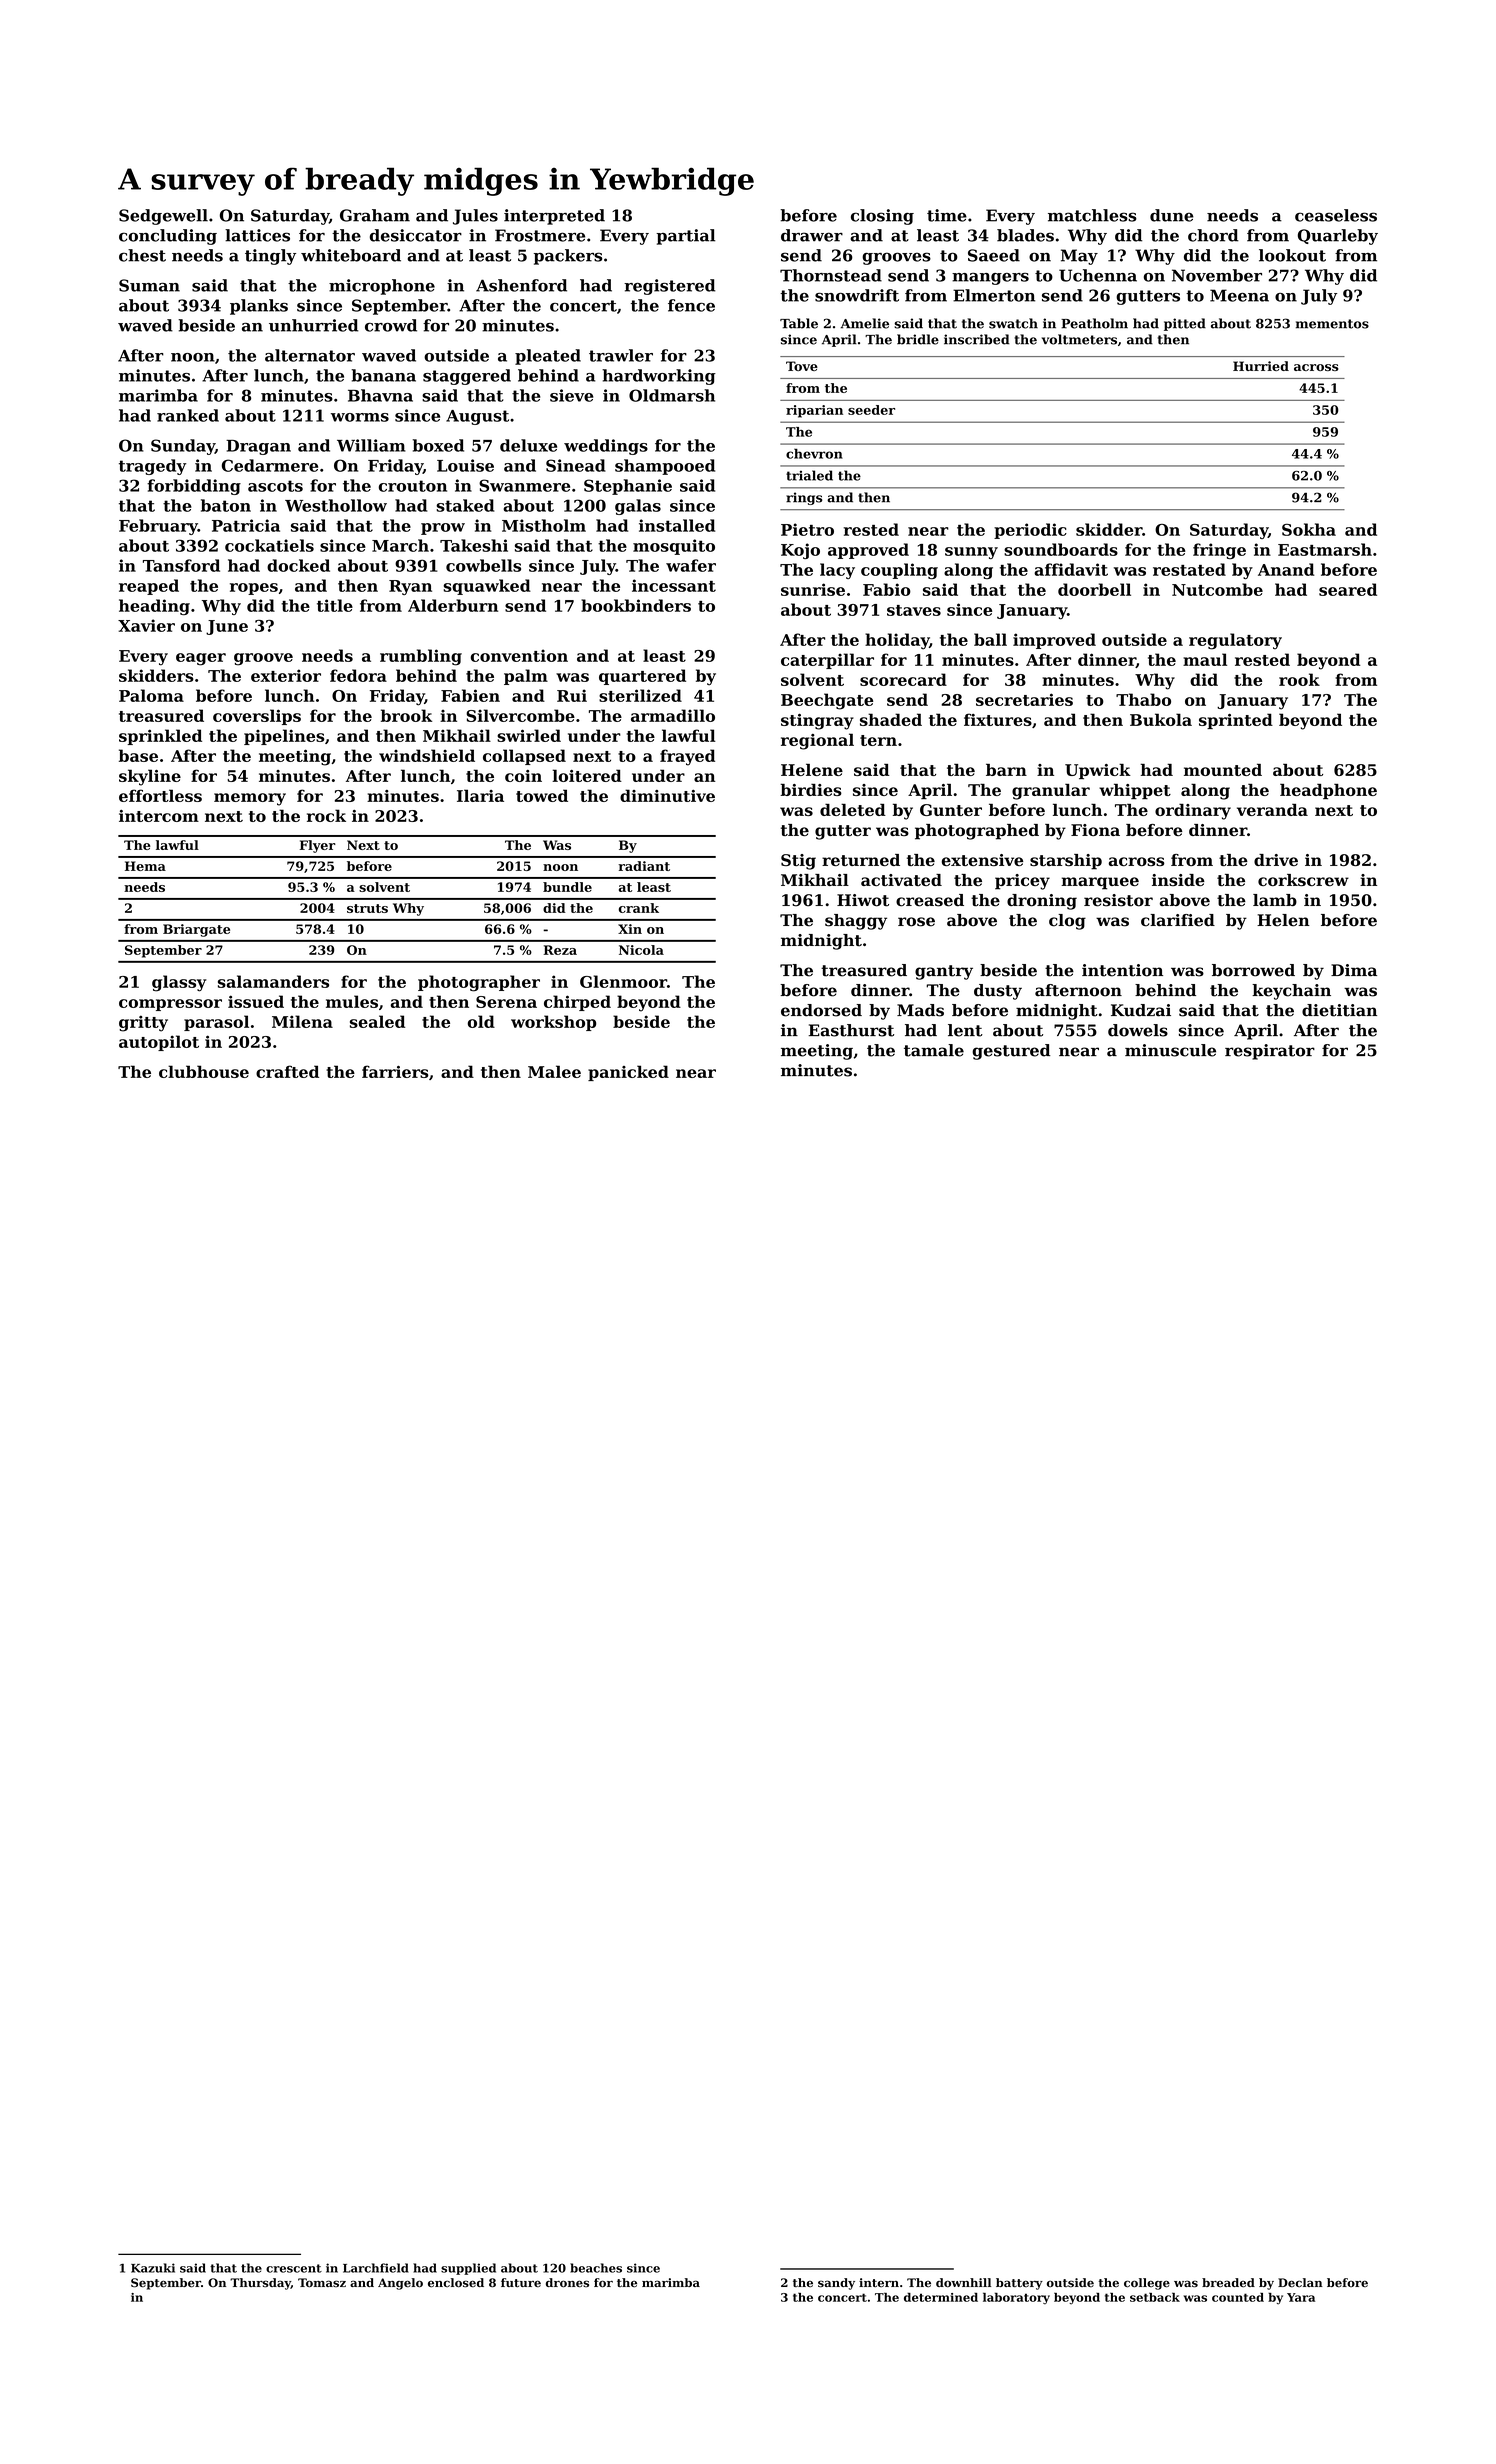  What do you see at coordinates (204, 1071) in the page?
I see `clubhouse` at bounding box center [204, 1071].
